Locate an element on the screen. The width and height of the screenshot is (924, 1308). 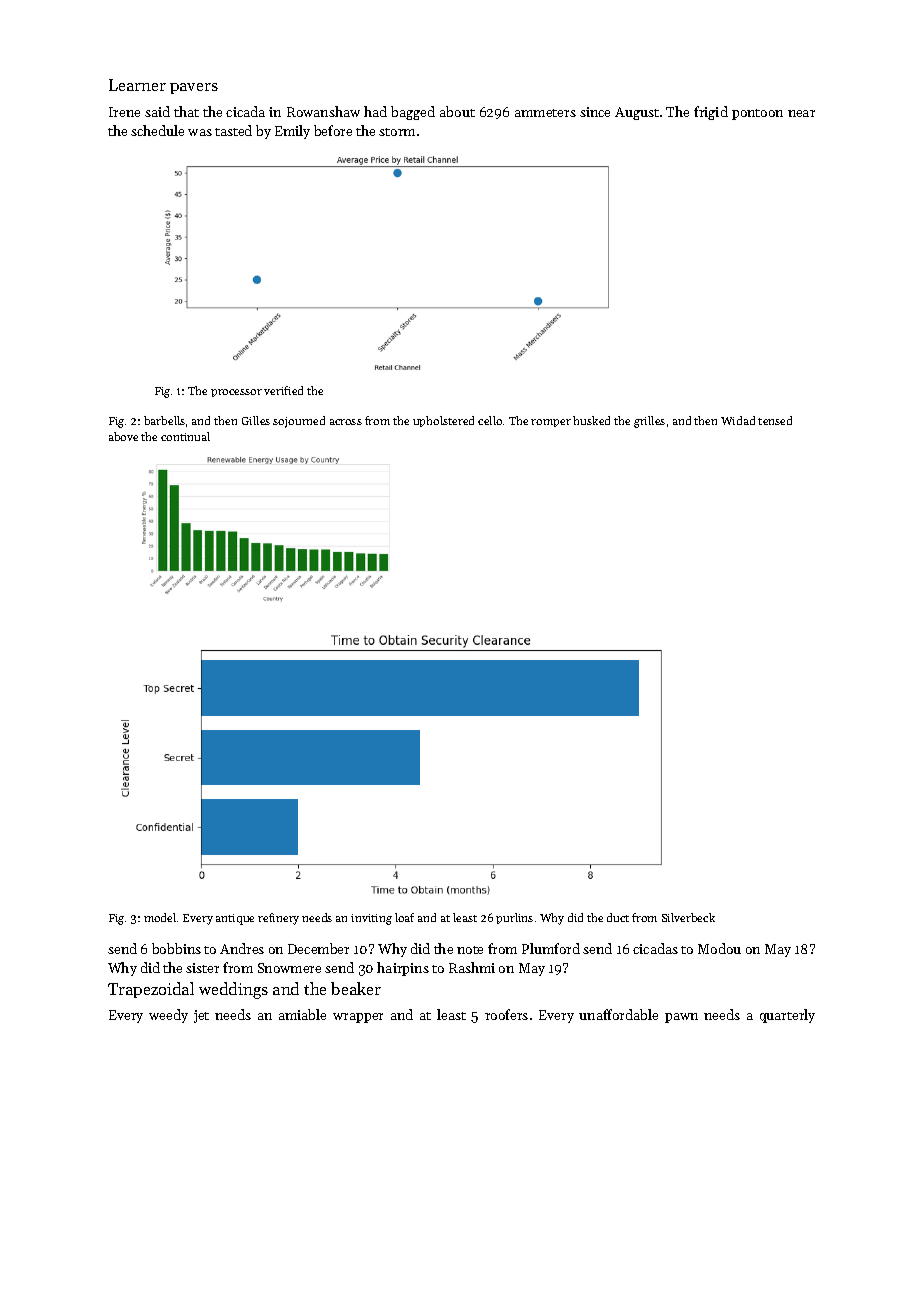
ammeters is located at coordinates (545, 113).
